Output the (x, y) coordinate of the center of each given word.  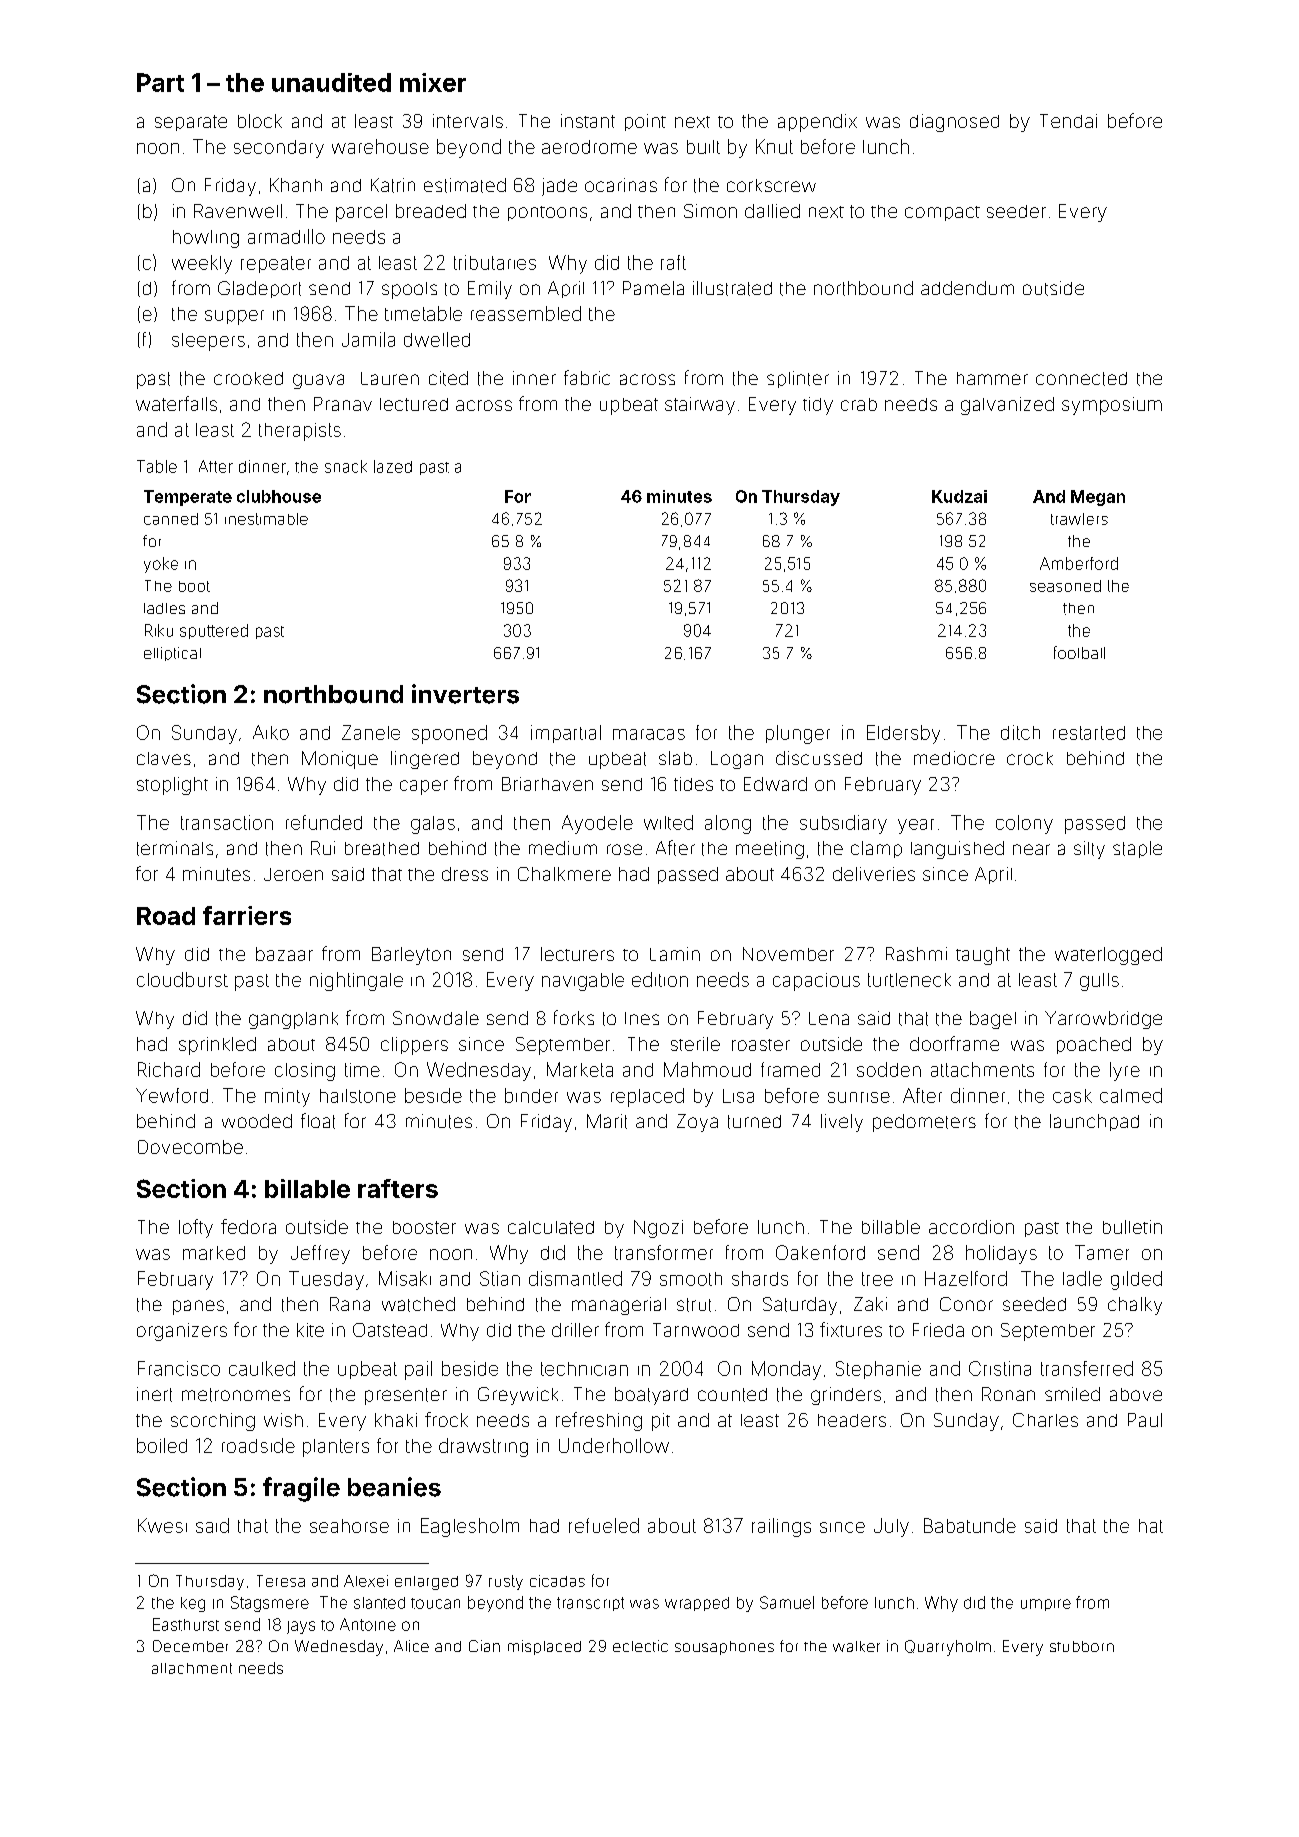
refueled (604, 1525)
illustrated (732, 288)
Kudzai (959, 496)
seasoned (1065, 586)
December (190, 1646)
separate (191, 123)
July (891, 1527)
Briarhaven (547, 784)
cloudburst (182, 979)
